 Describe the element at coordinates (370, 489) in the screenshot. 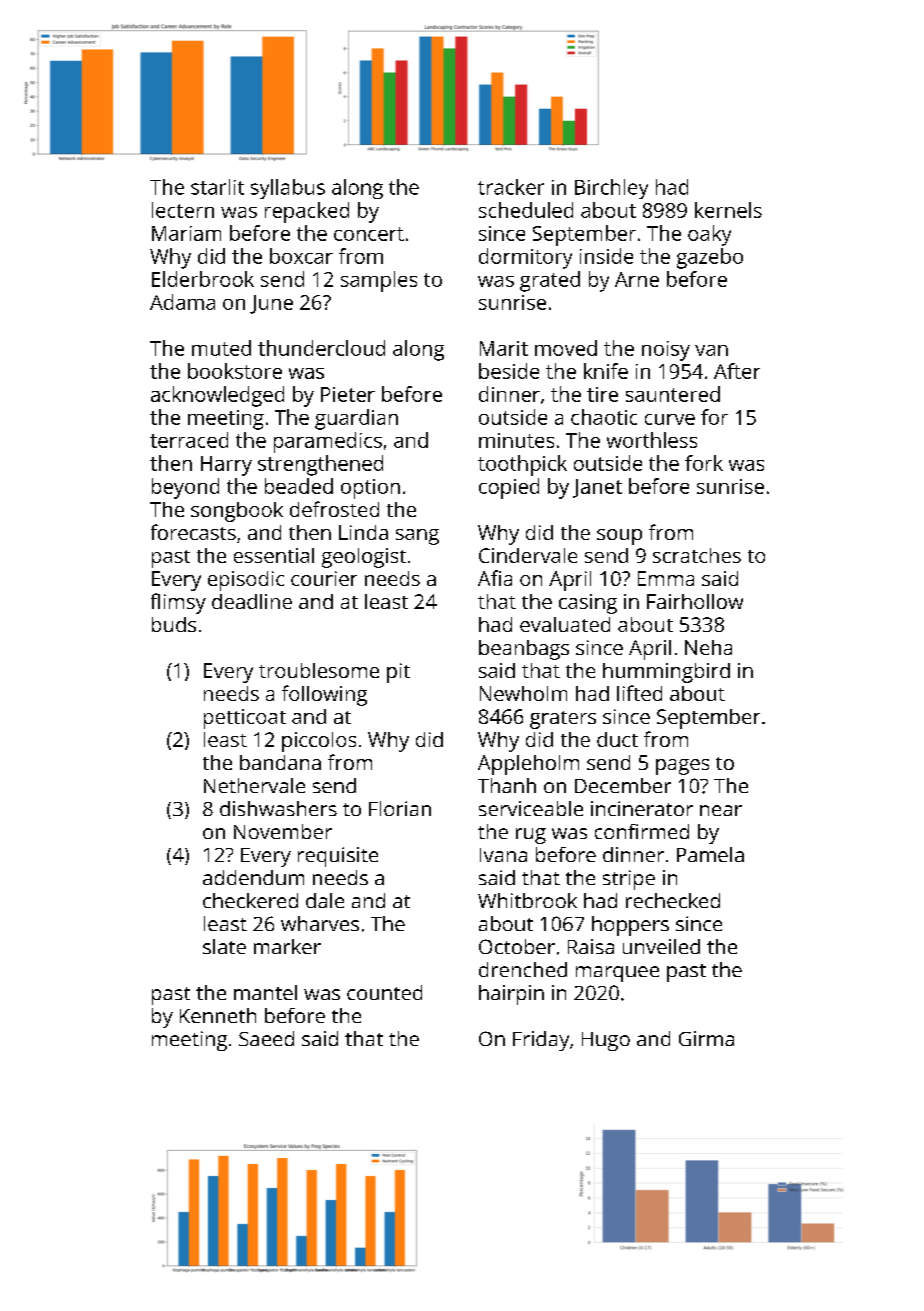

I see `option` at that location.
